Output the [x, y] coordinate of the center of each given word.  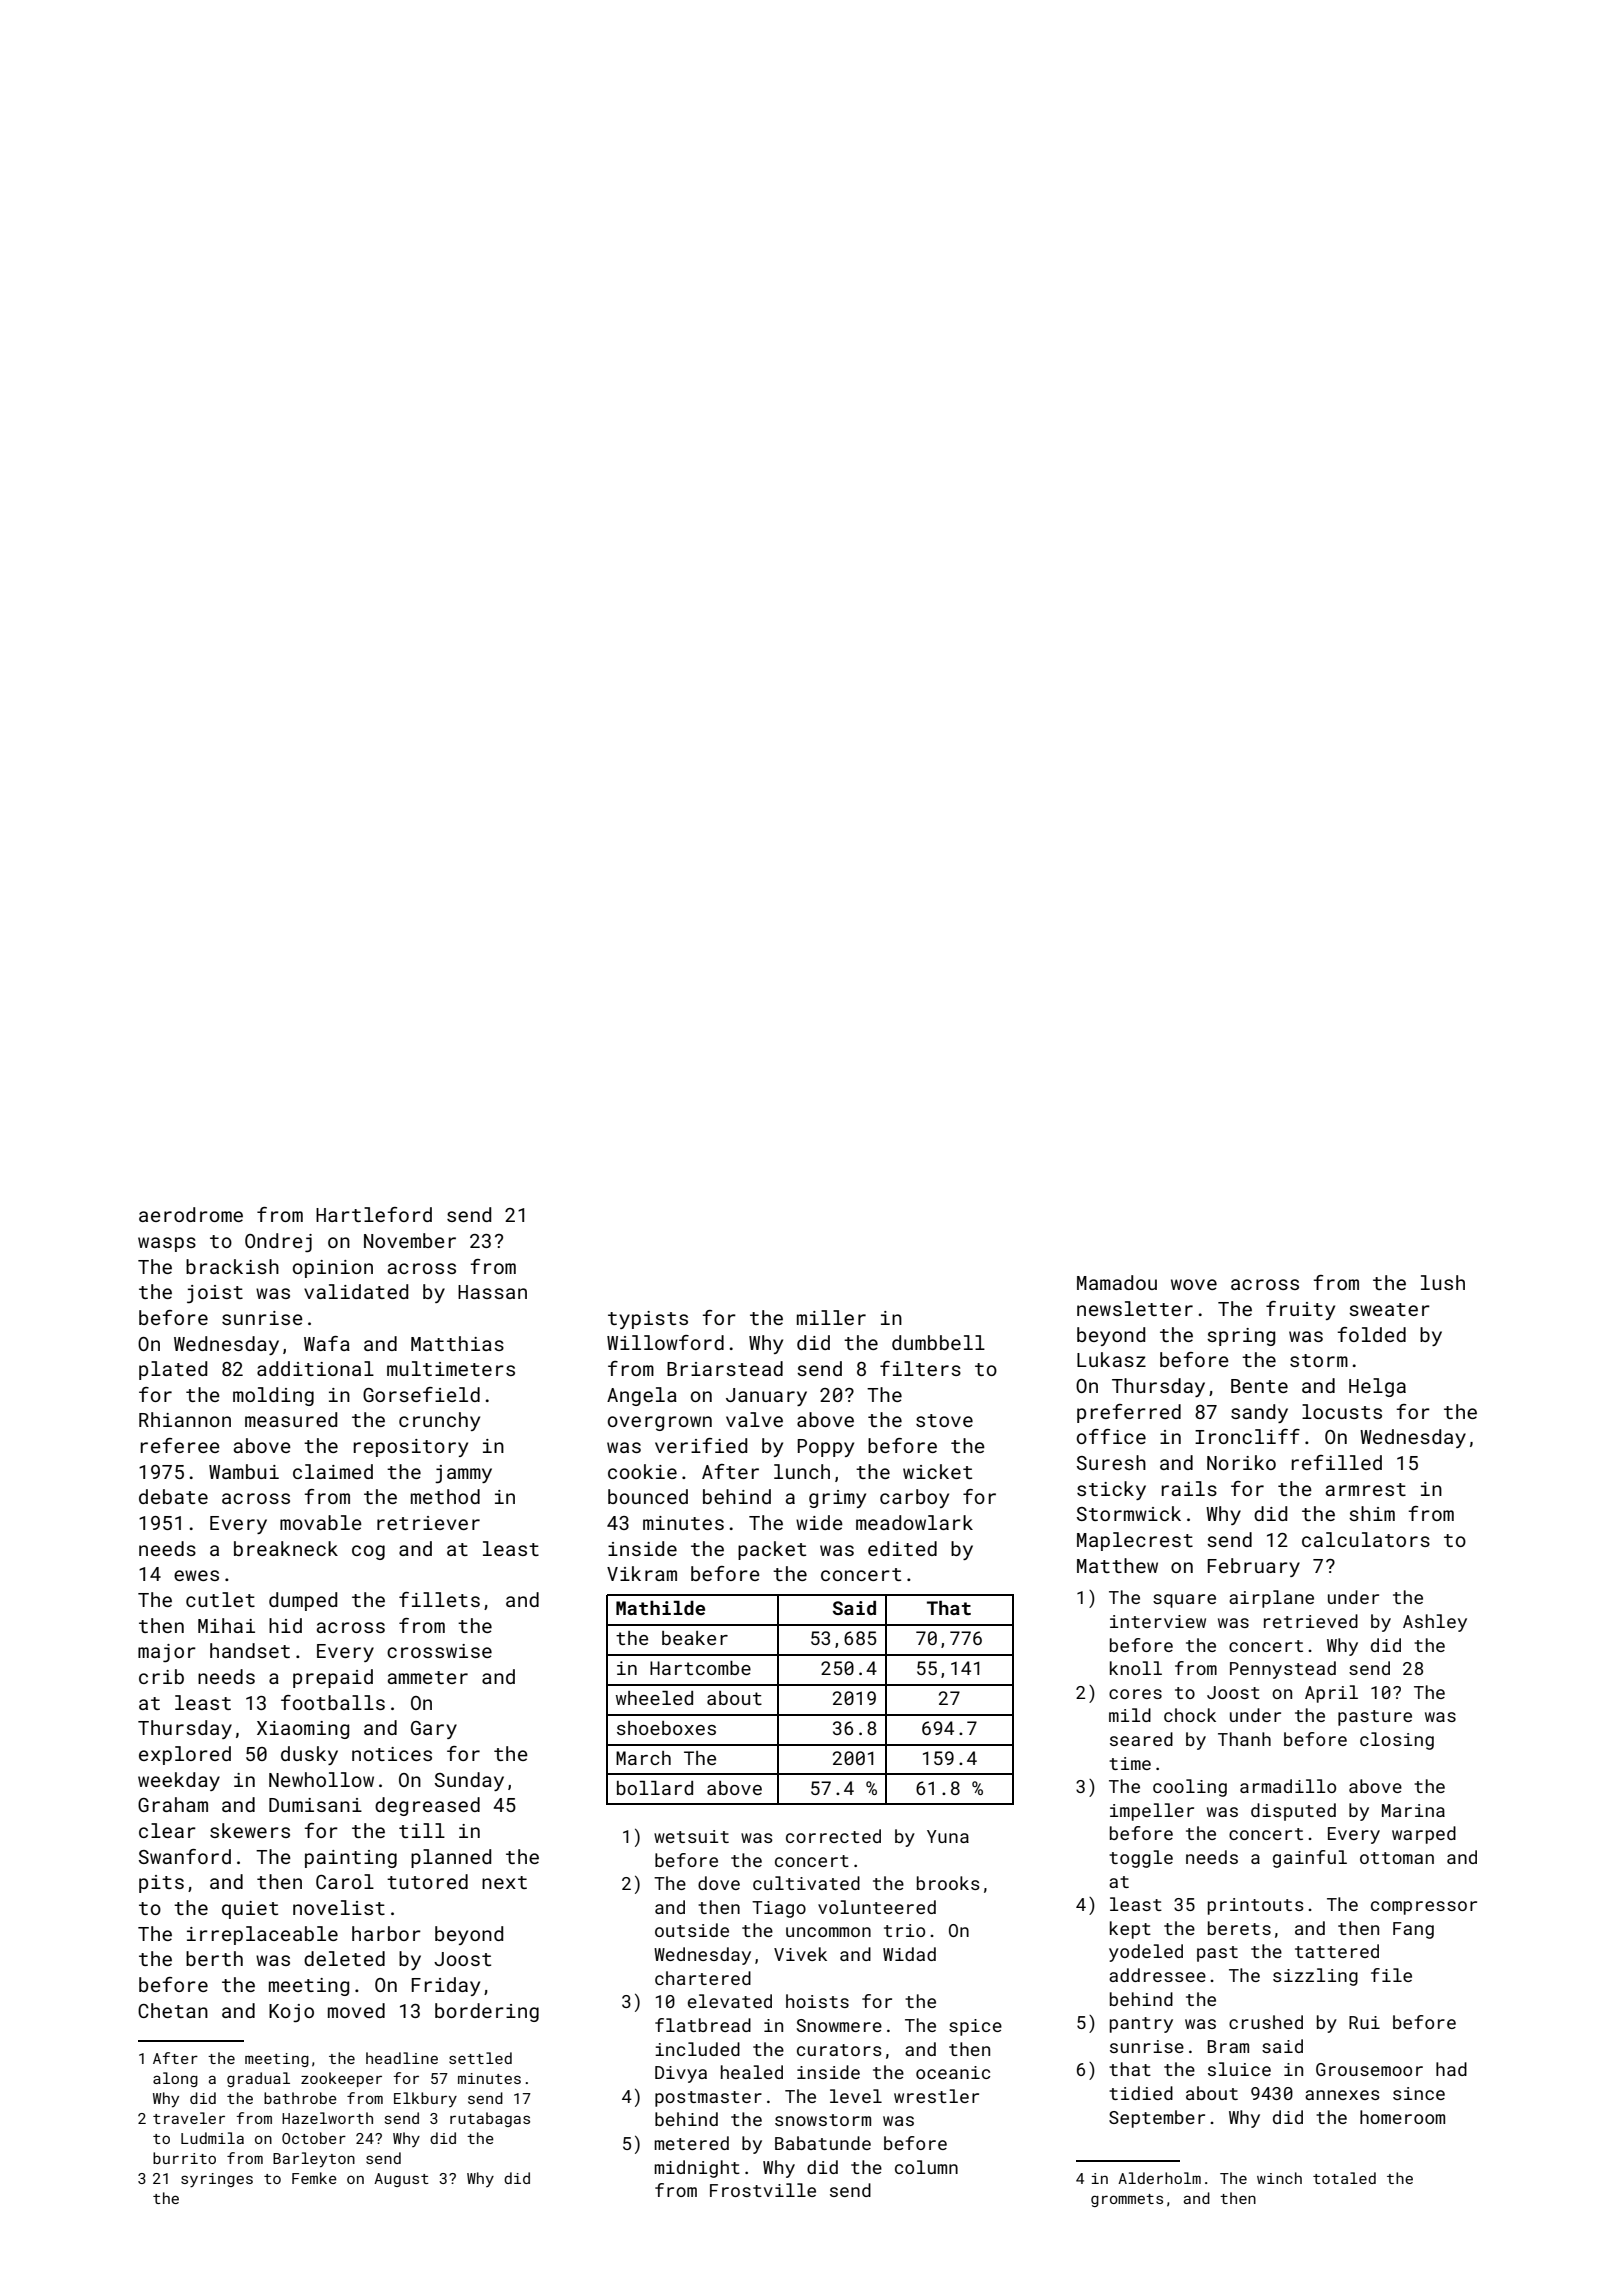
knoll [1136, 1668]
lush [1443, 1282]
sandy [1259, 1413]
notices [392, 1754]
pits [161, 1884]
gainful [1310, 1859]
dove [719, 1883]
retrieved [1311, 1621]
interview [1158, 1621]
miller [831, 1317]
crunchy [439, 1421]
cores [1135, 1694]
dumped [303, 1601]
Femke [314, 2178]
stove [944, 1420]
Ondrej [278, 1242]
